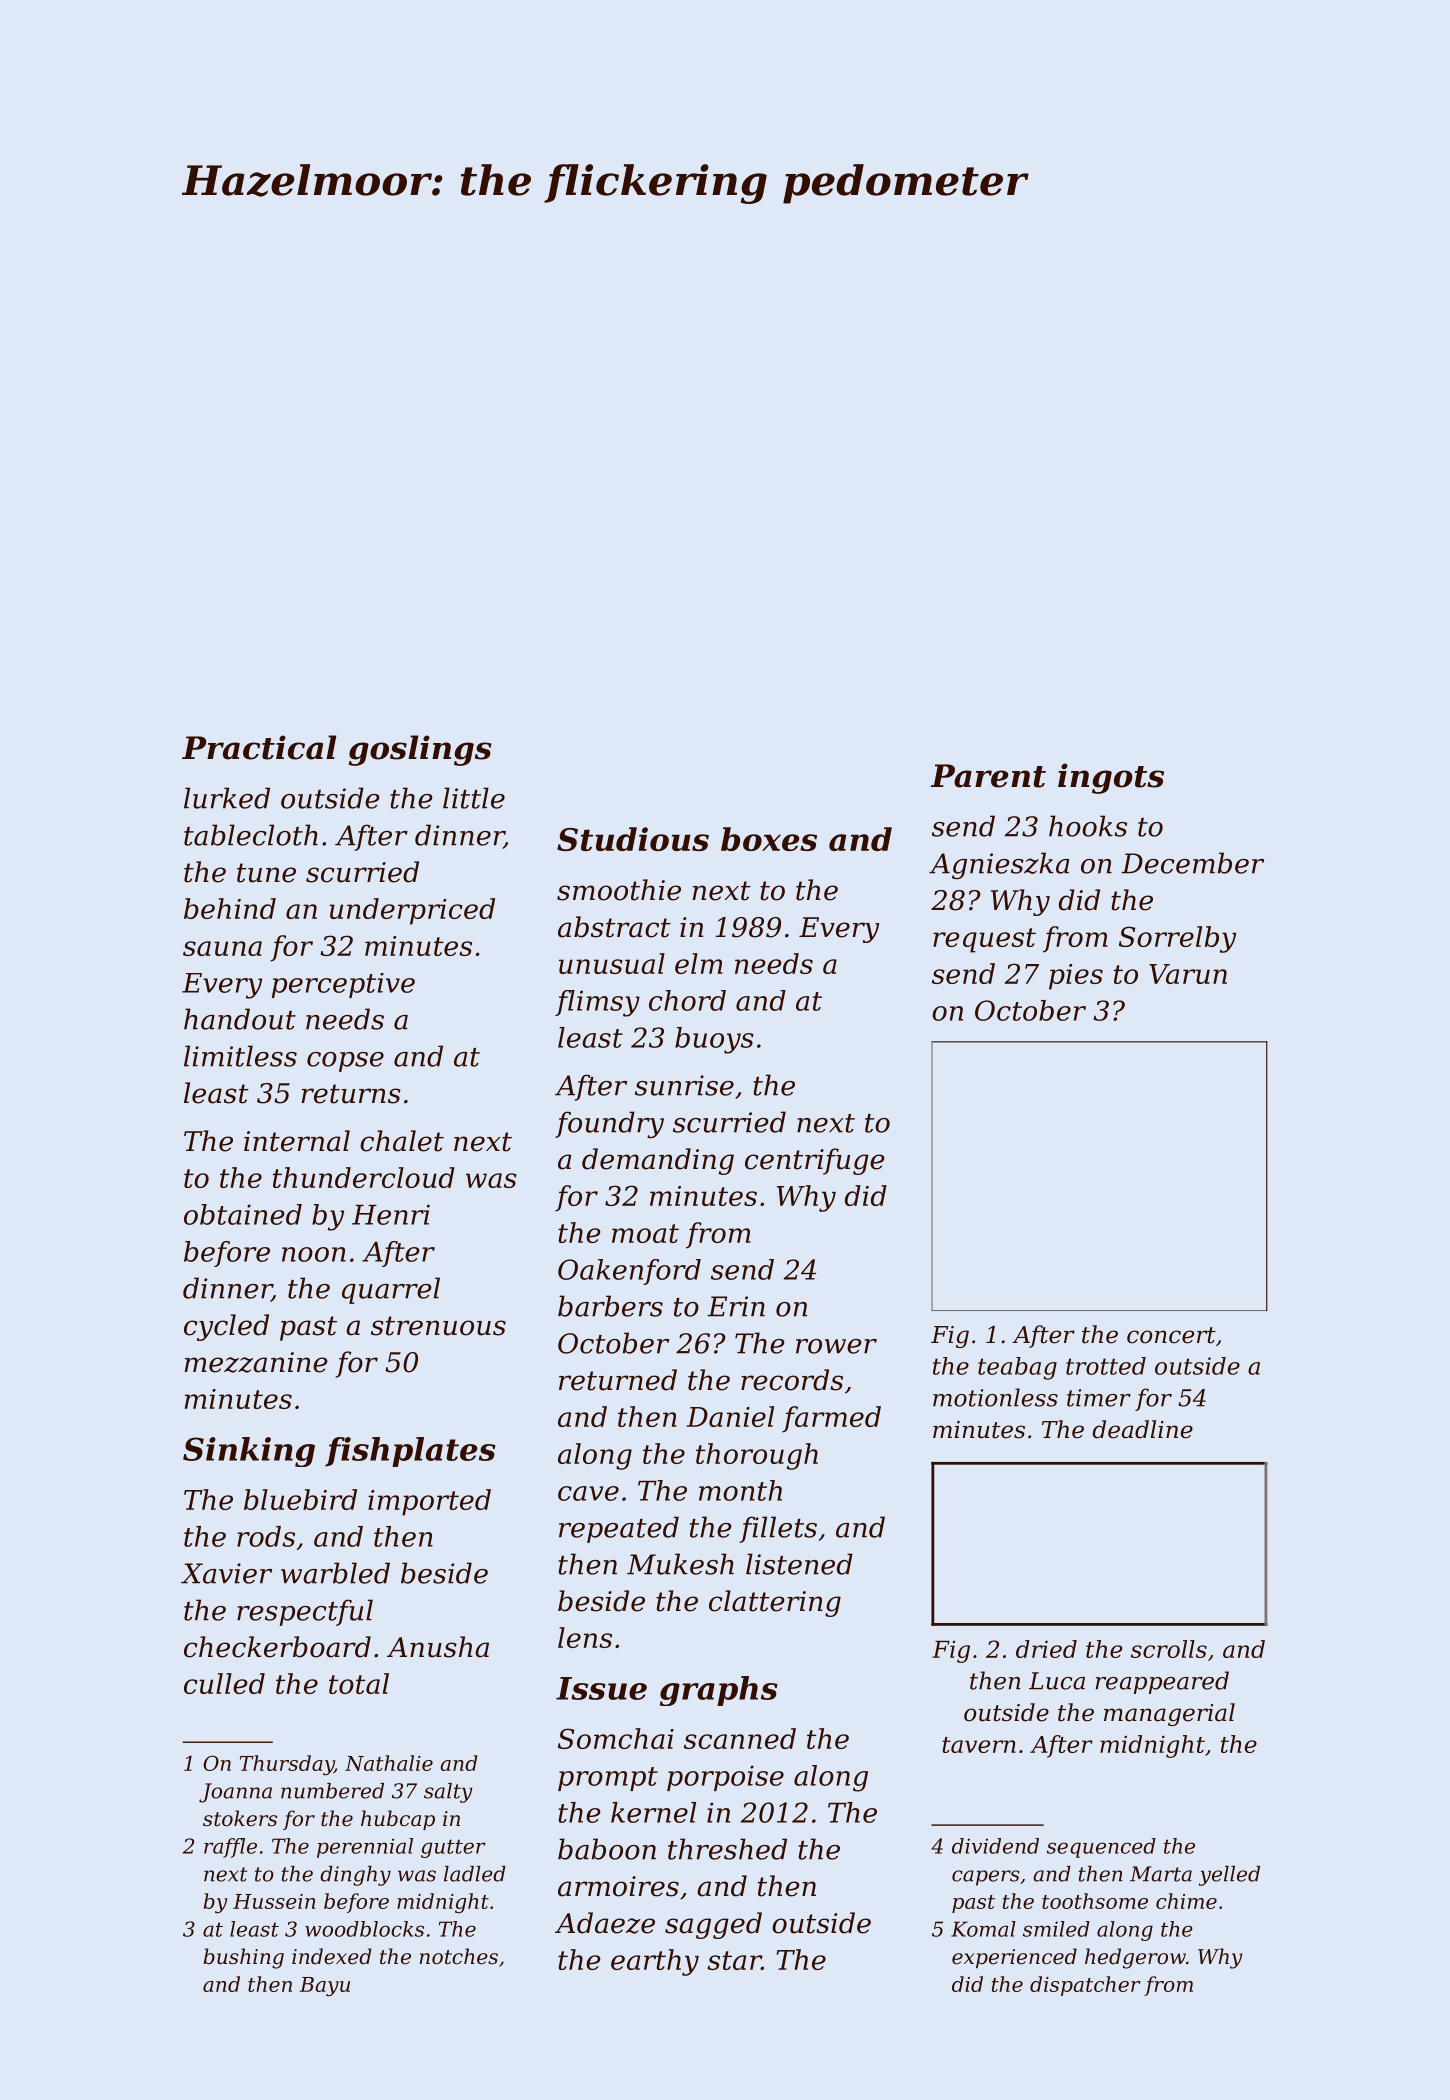  I want to click on tablecloth, so click(251, 835).
